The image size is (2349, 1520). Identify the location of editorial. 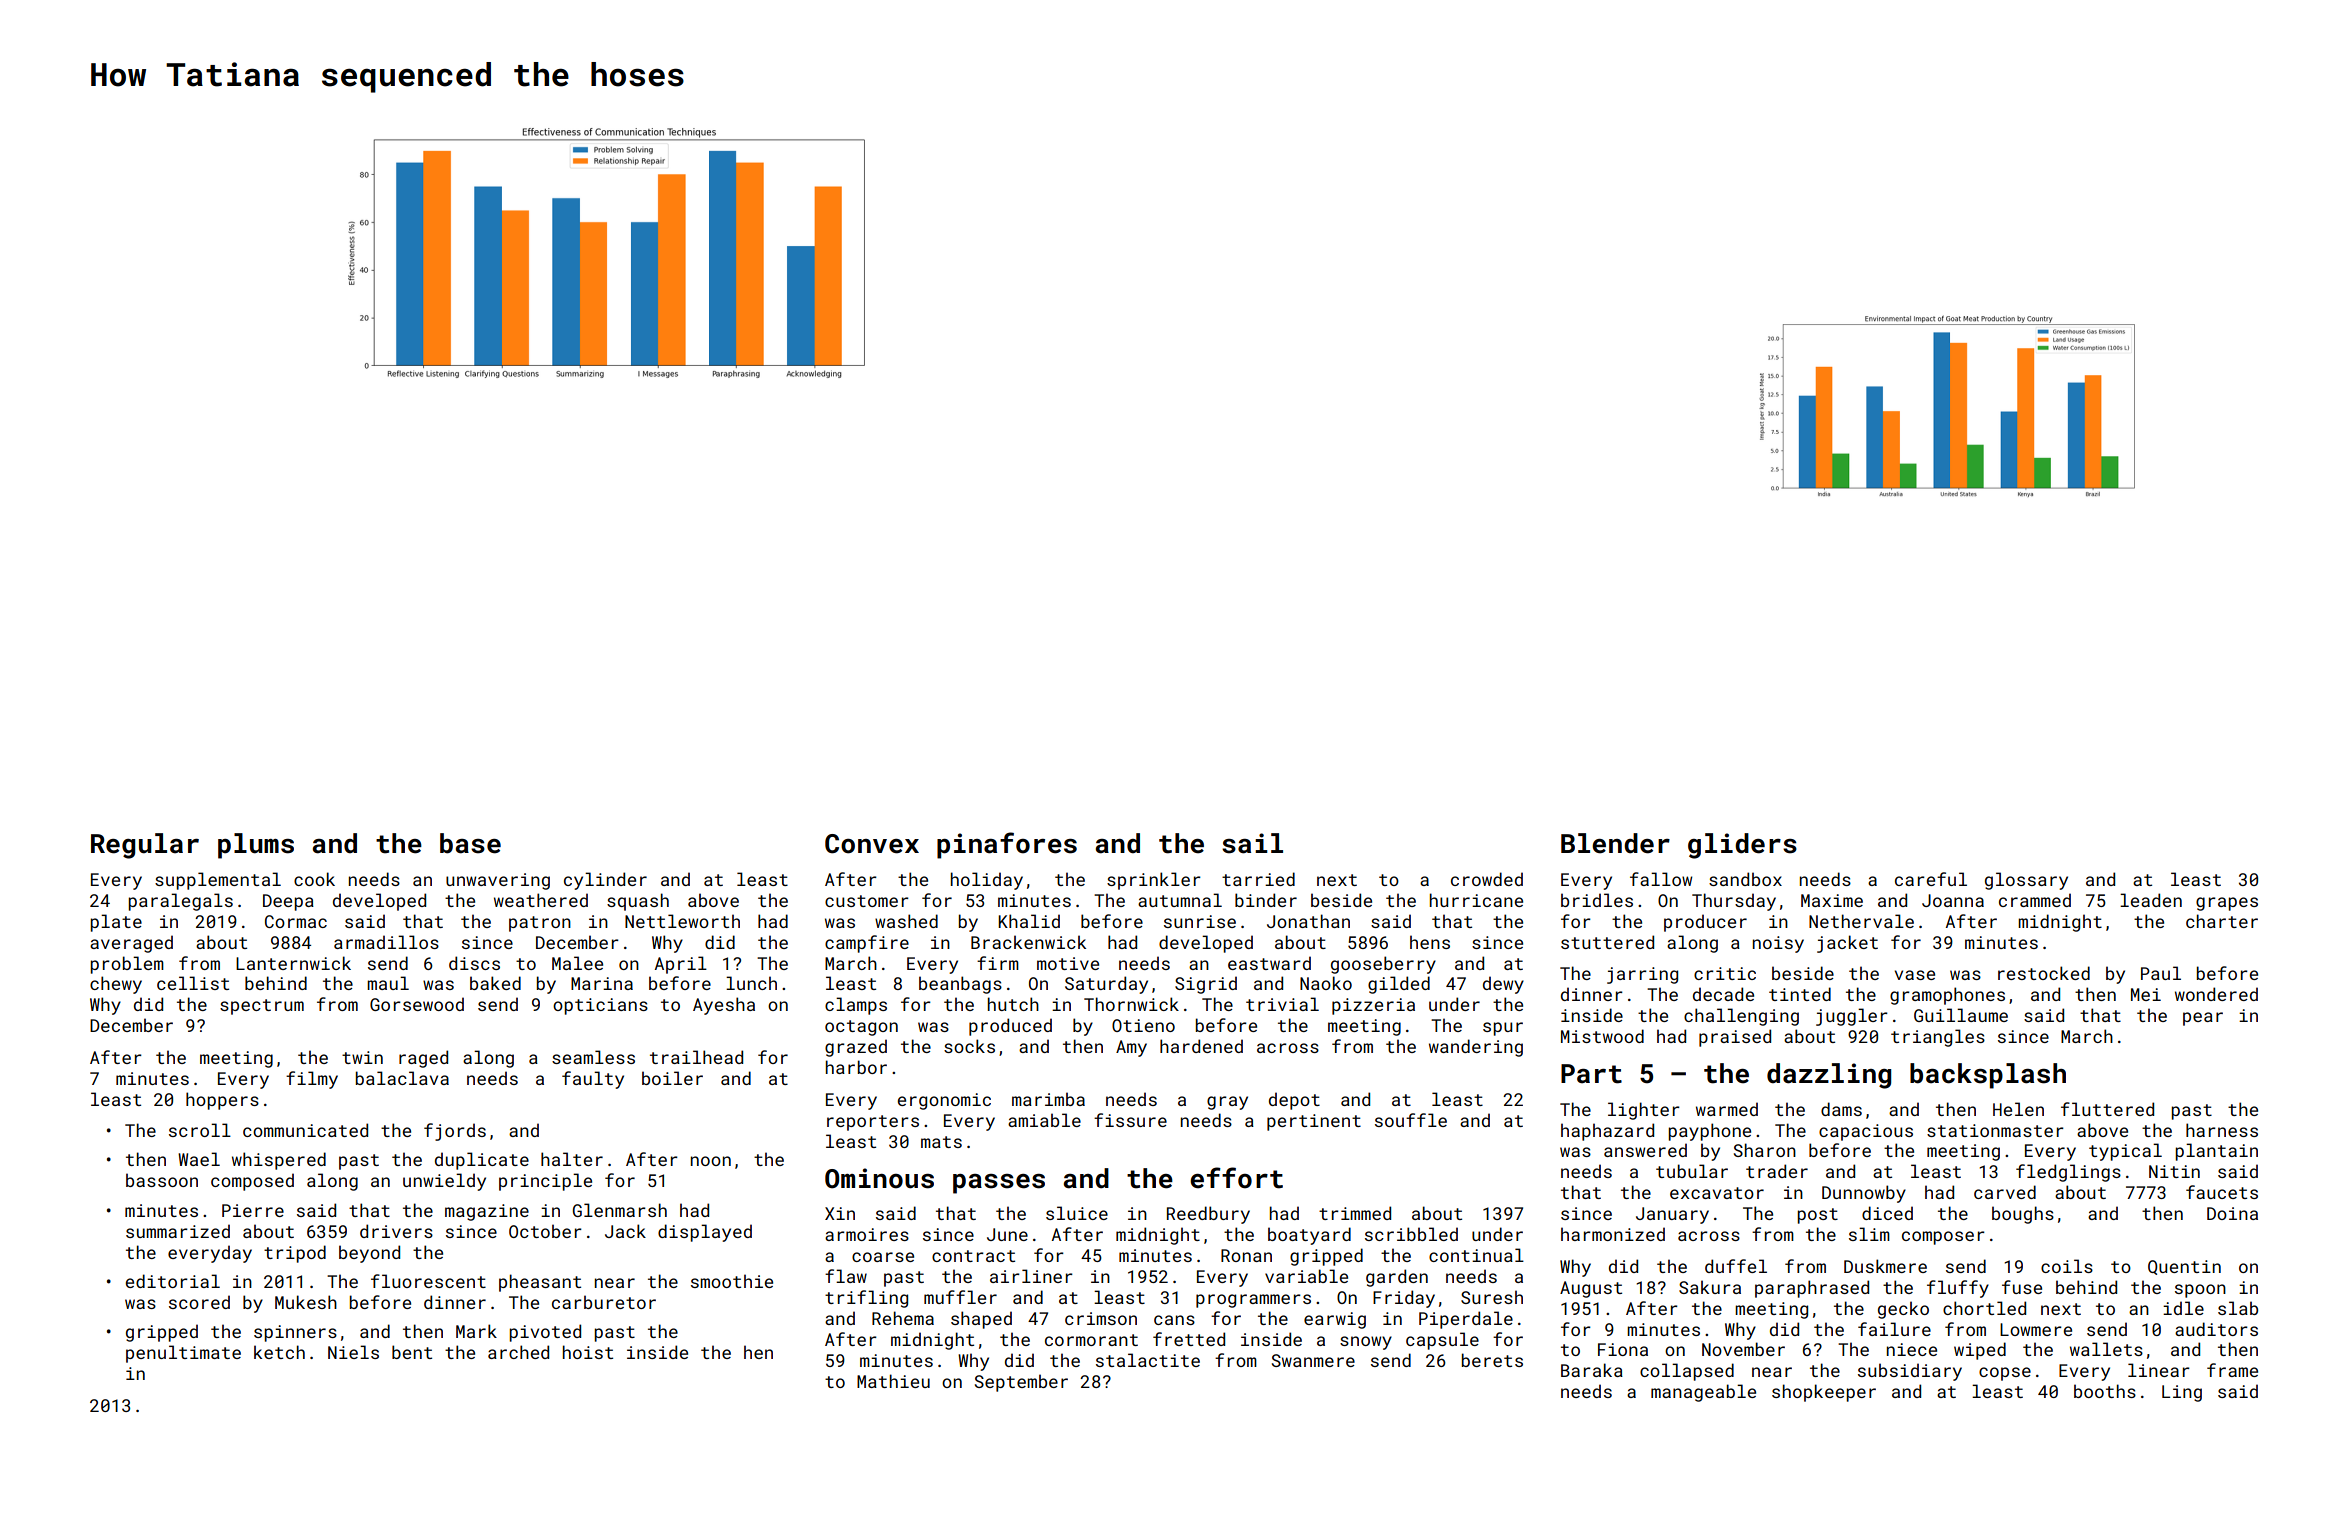
(173, 1281).
